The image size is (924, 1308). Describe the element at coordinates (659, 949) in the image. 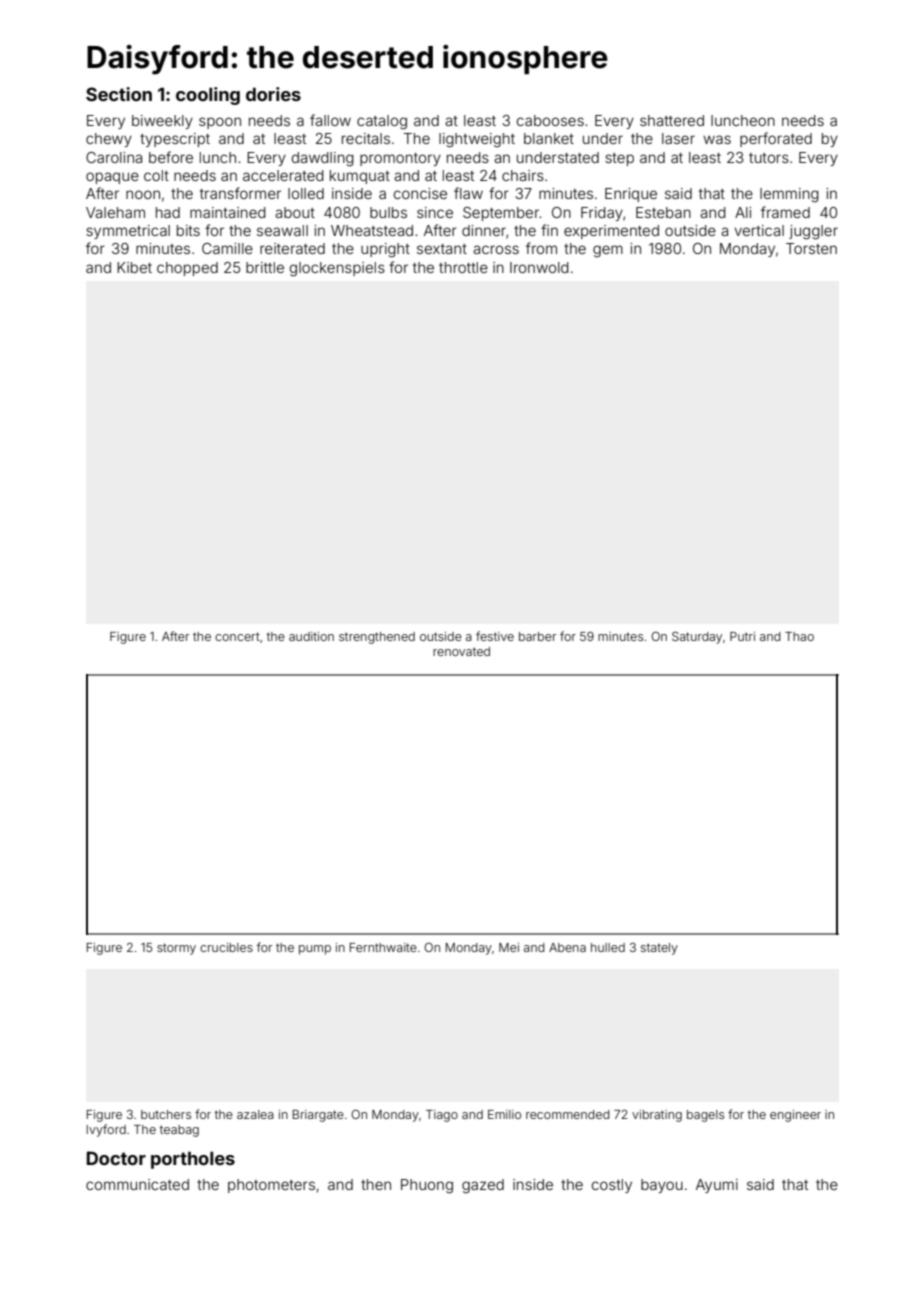

I see `stately` at that location.
